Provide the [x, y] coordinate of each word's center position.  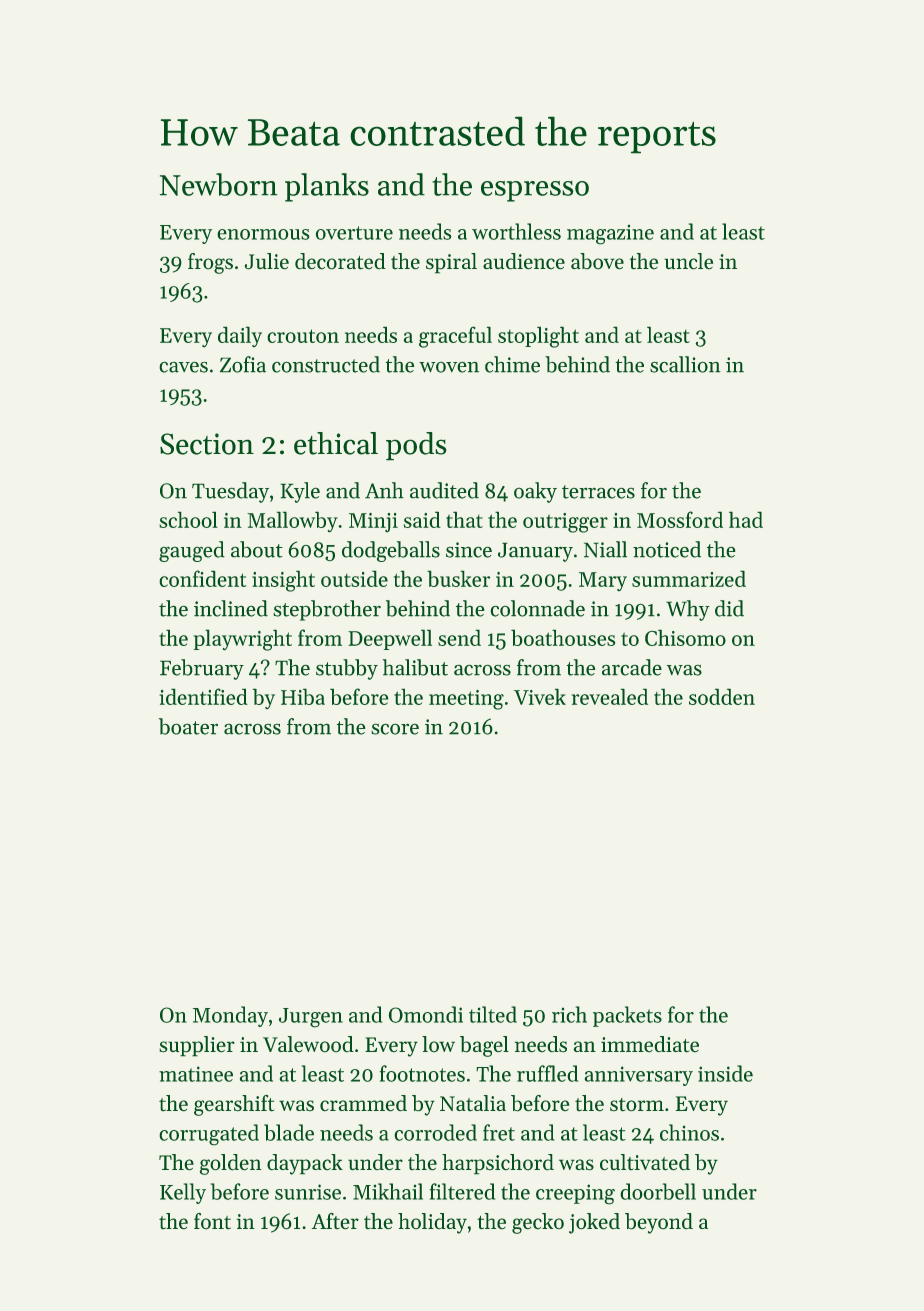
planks [327, 187]
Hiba [303, 696]
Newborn [219, 184]
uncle [688, 261]
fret [499, 1132]
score [395, 729]
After [335, 1221]
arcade [632, 667]
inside [725, 1073]
